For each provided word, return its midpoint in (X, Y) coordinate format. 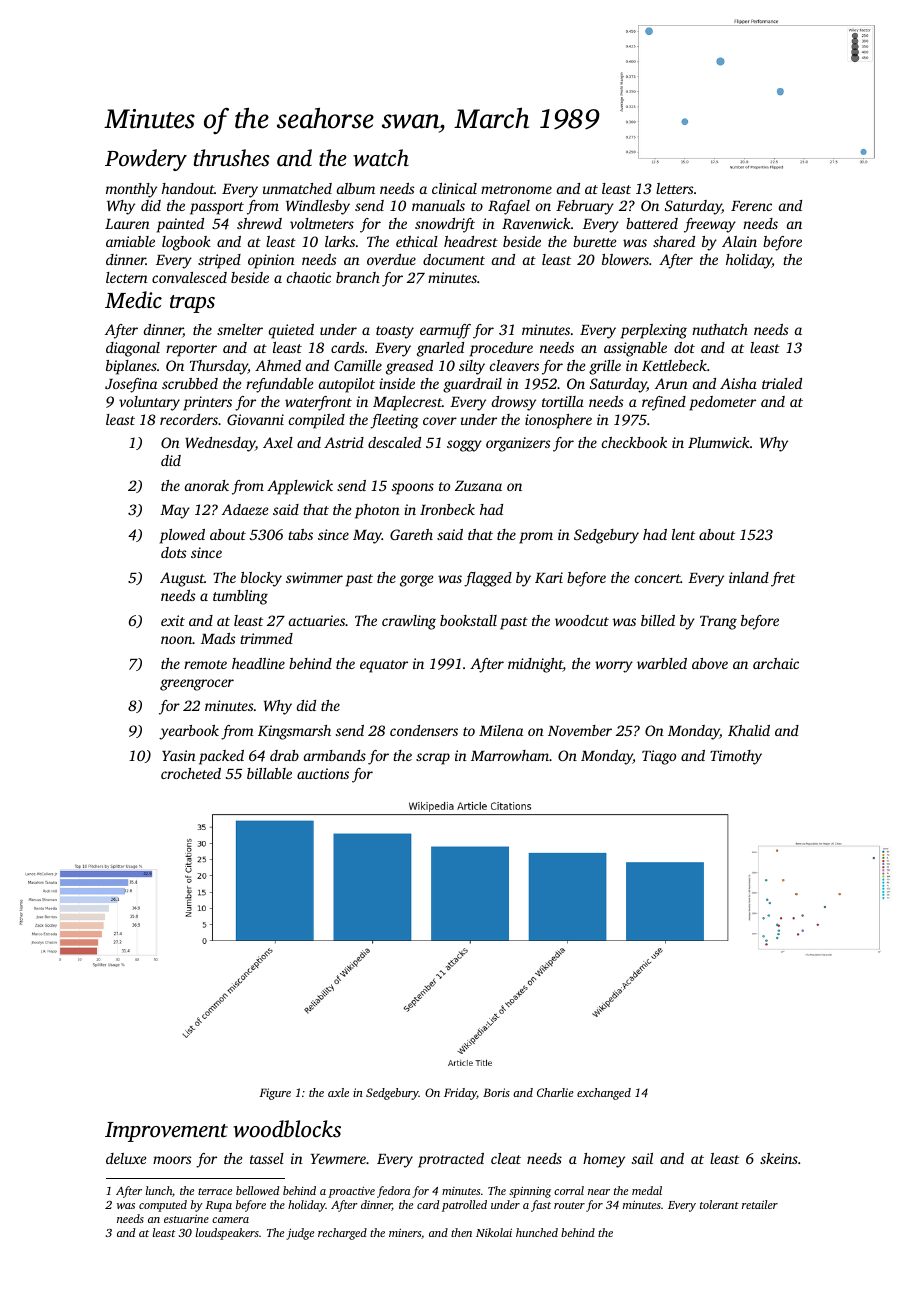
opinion (271, 261)
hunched (537, 1232)
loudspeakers (227, 1234)
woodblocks (287, 1129)
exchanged (604, 1094)
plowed (182, 536)
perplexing (654, 331)
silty (472, 367)
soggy (464, 446)
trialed (782, 383)
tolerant (719, 1204)
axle (338, 1092)
